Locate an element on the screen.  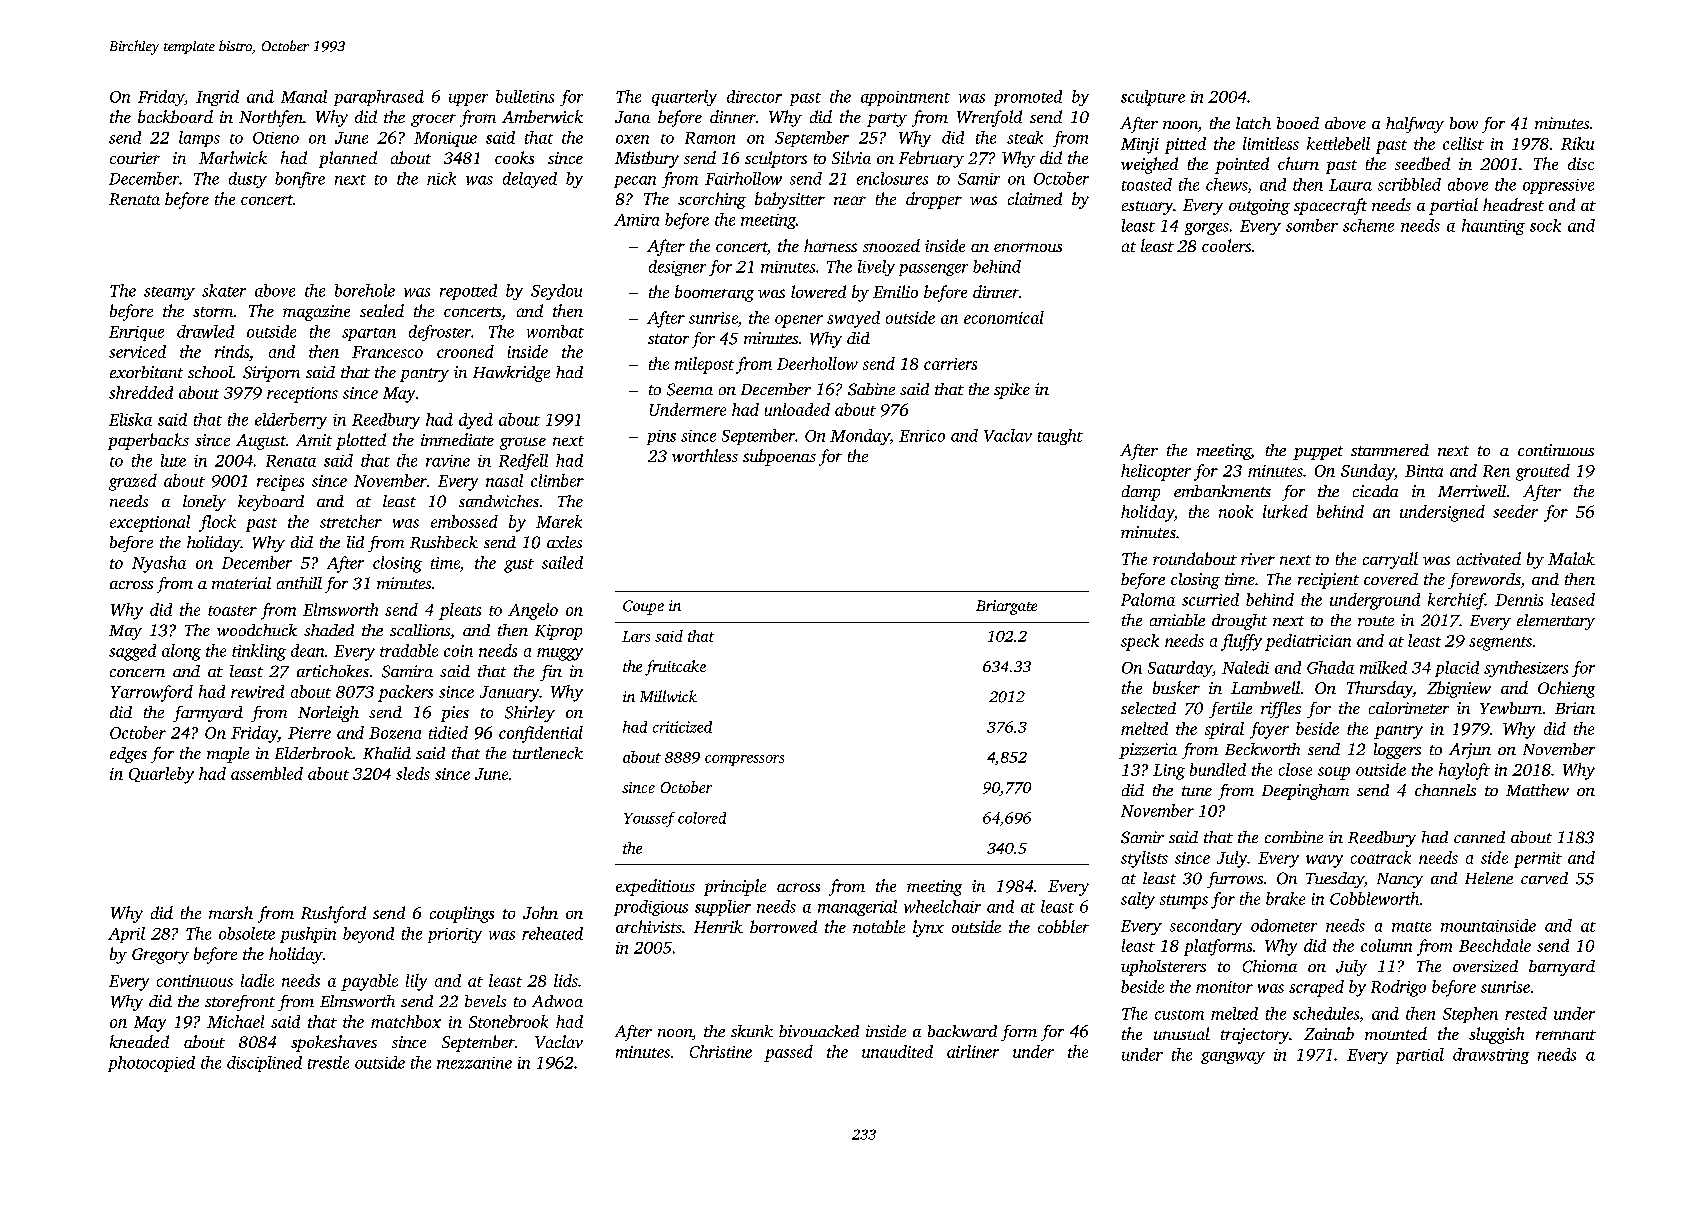
airliner is located at coordinates (973, 1051).
